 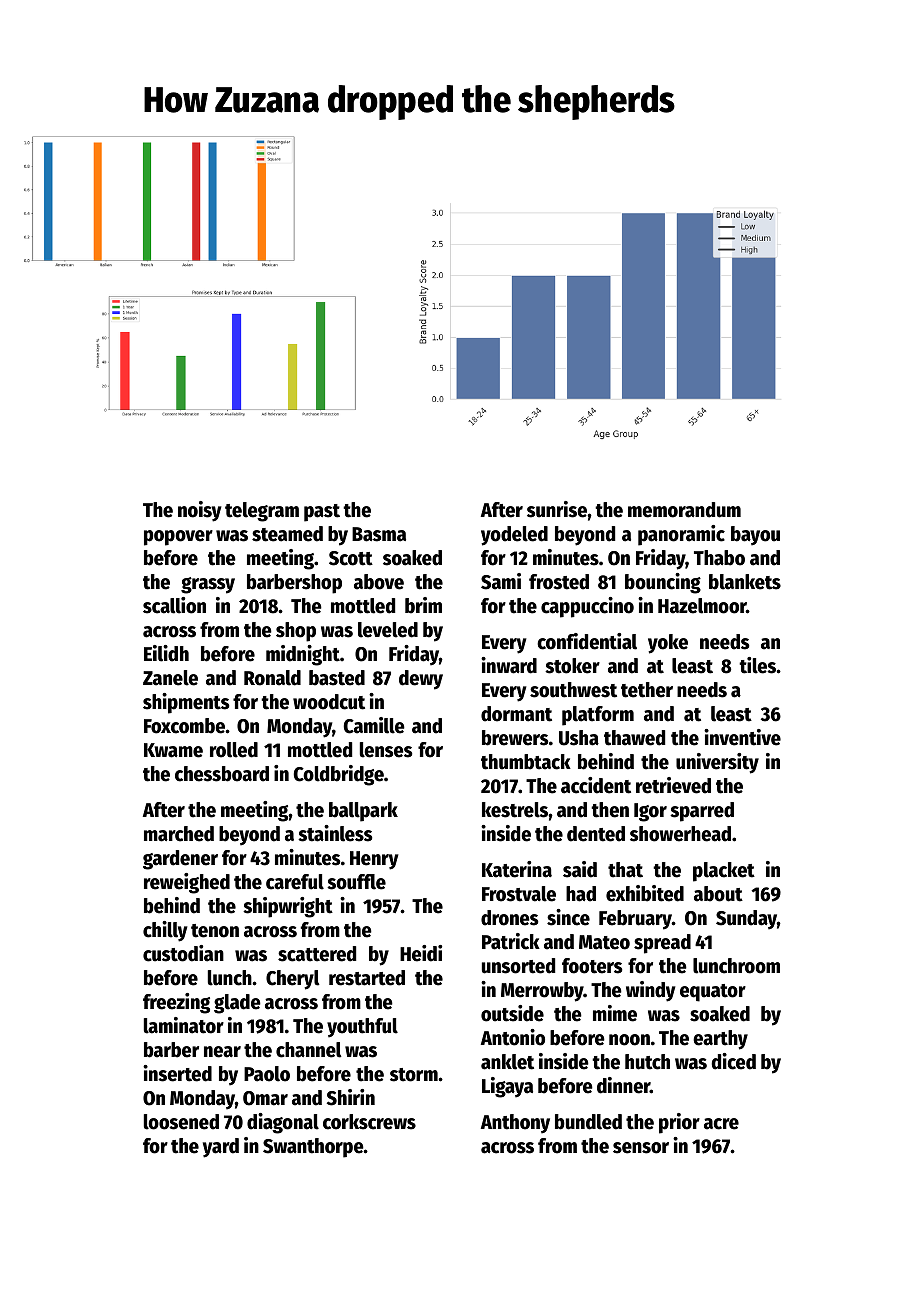 What do you see at coordinates (369, 1122) in the image?
I see `corkscrews` at bounding box center [369, 1122].
